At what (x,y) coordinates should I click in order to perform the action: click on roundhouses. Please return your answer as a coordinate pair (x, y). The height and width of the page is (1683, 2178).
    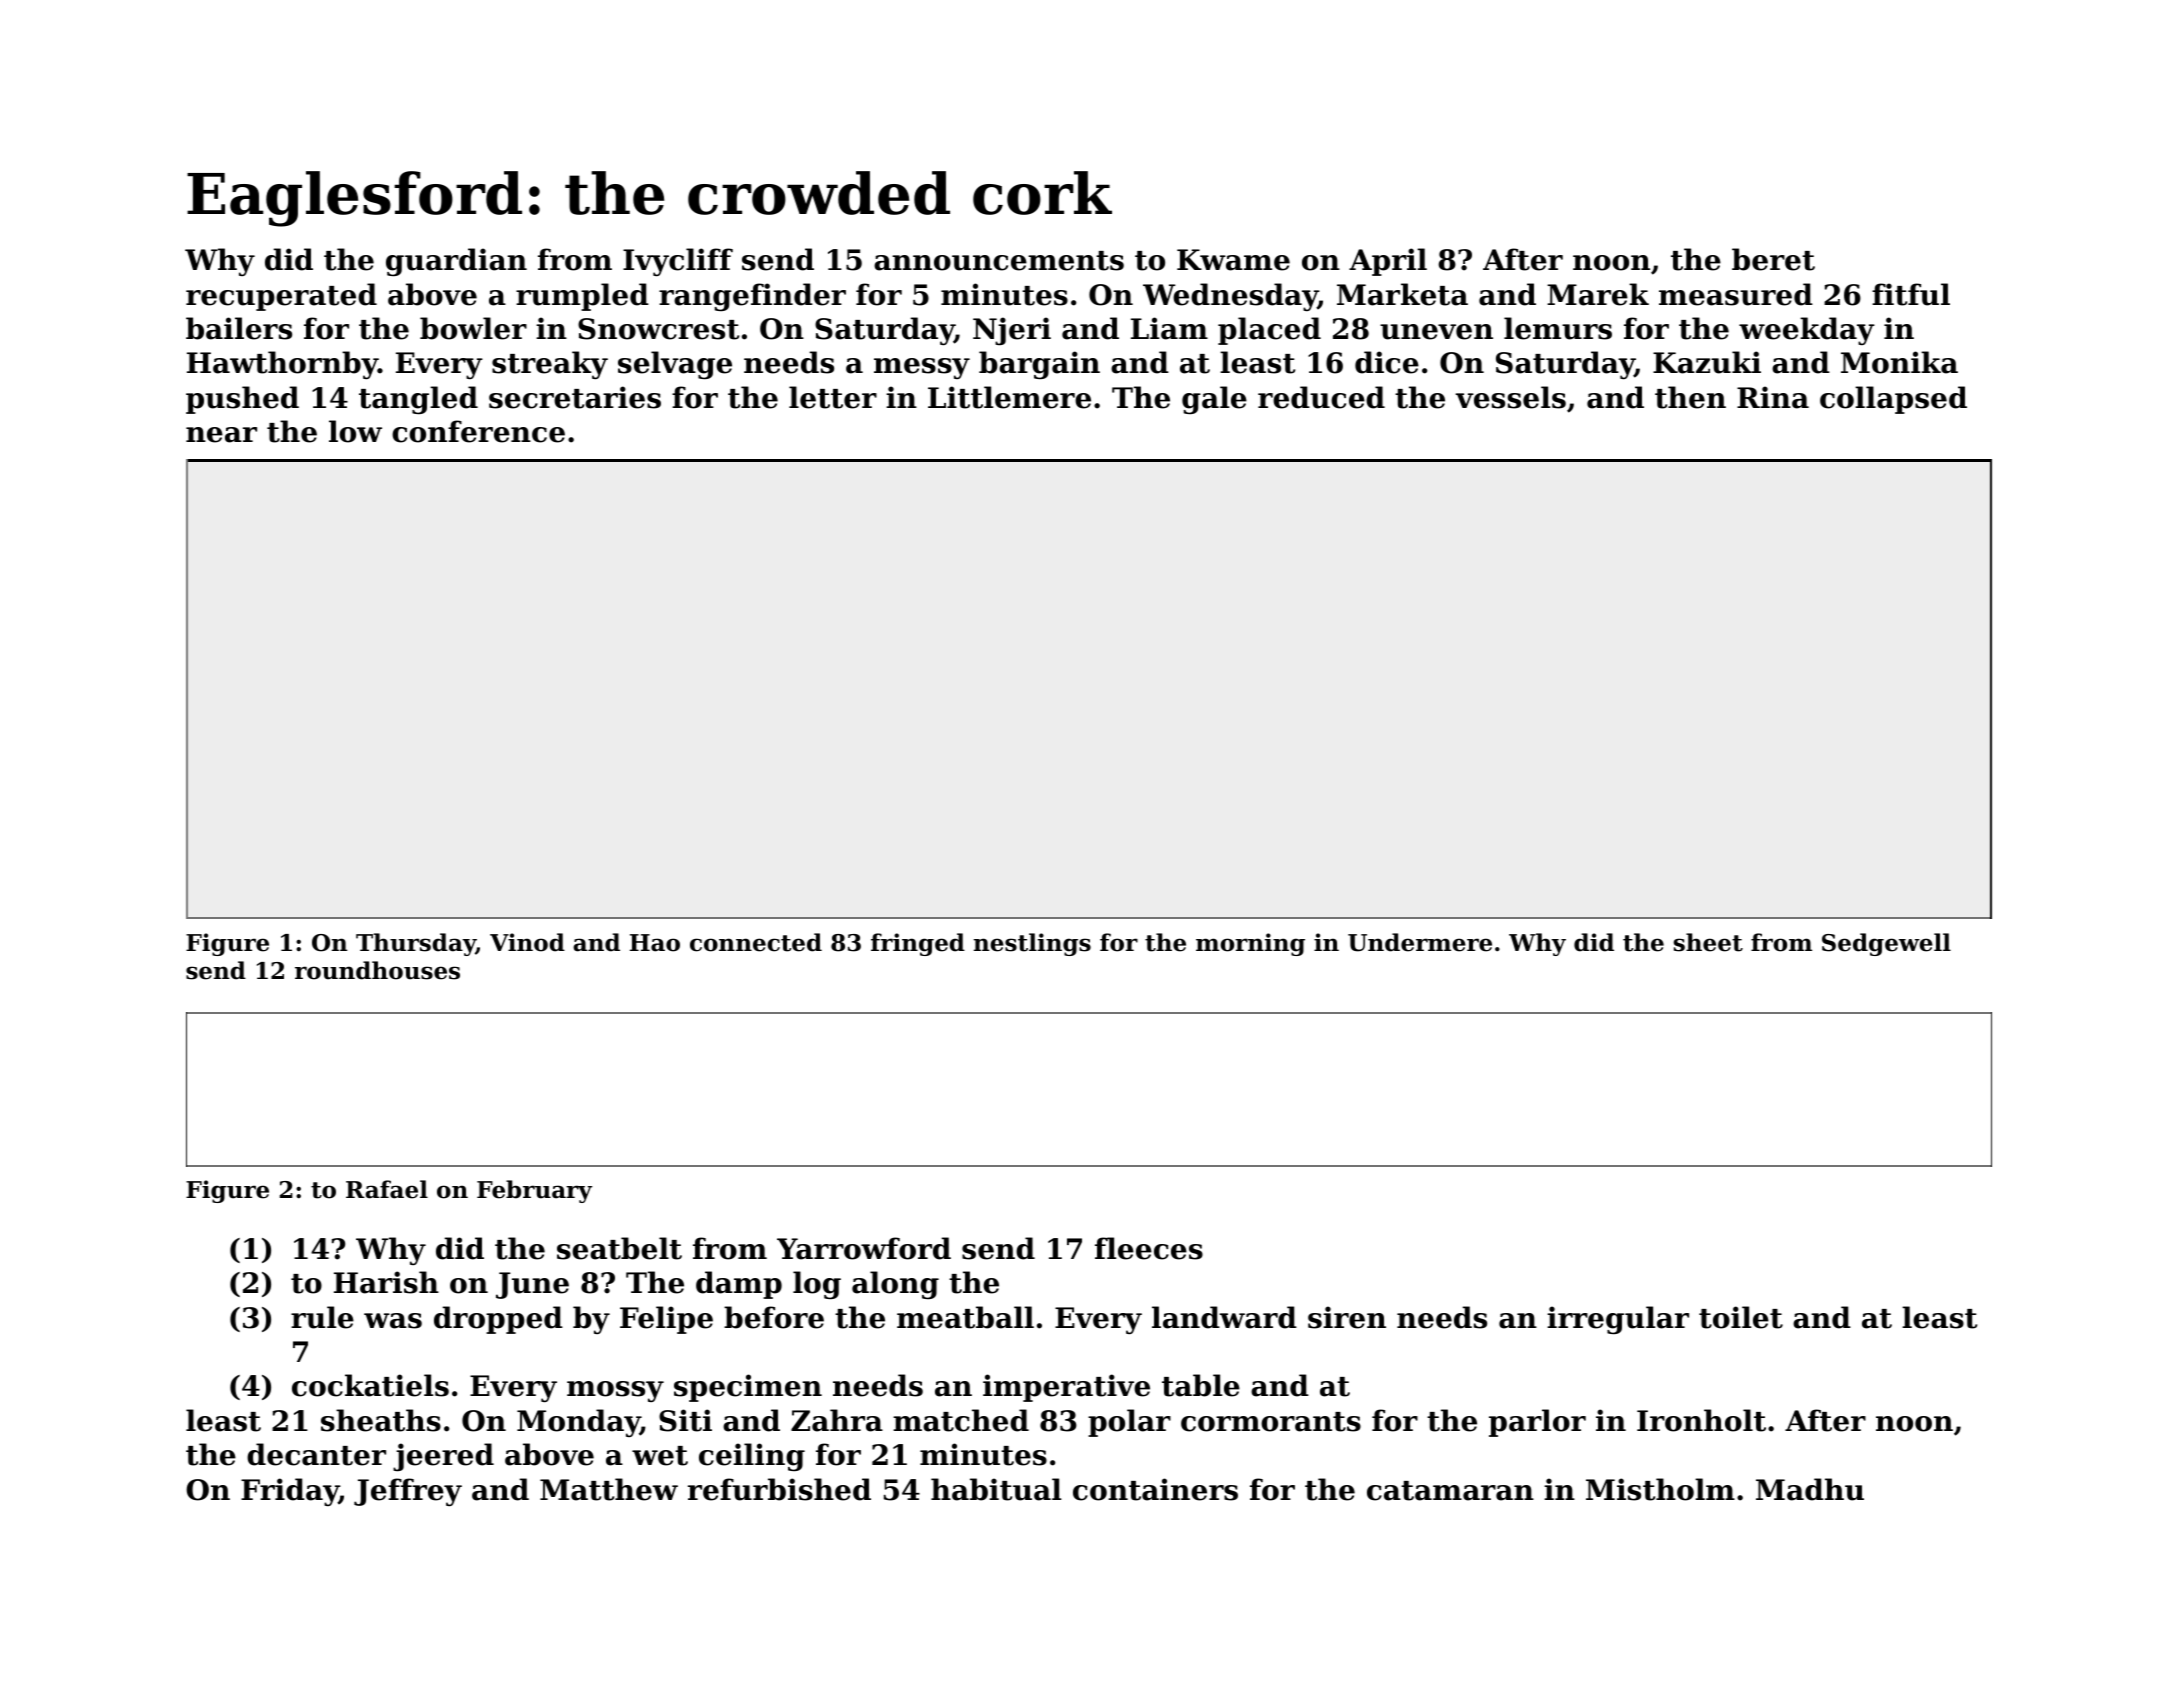
    Looking at the image, I should click on (377, 970).
